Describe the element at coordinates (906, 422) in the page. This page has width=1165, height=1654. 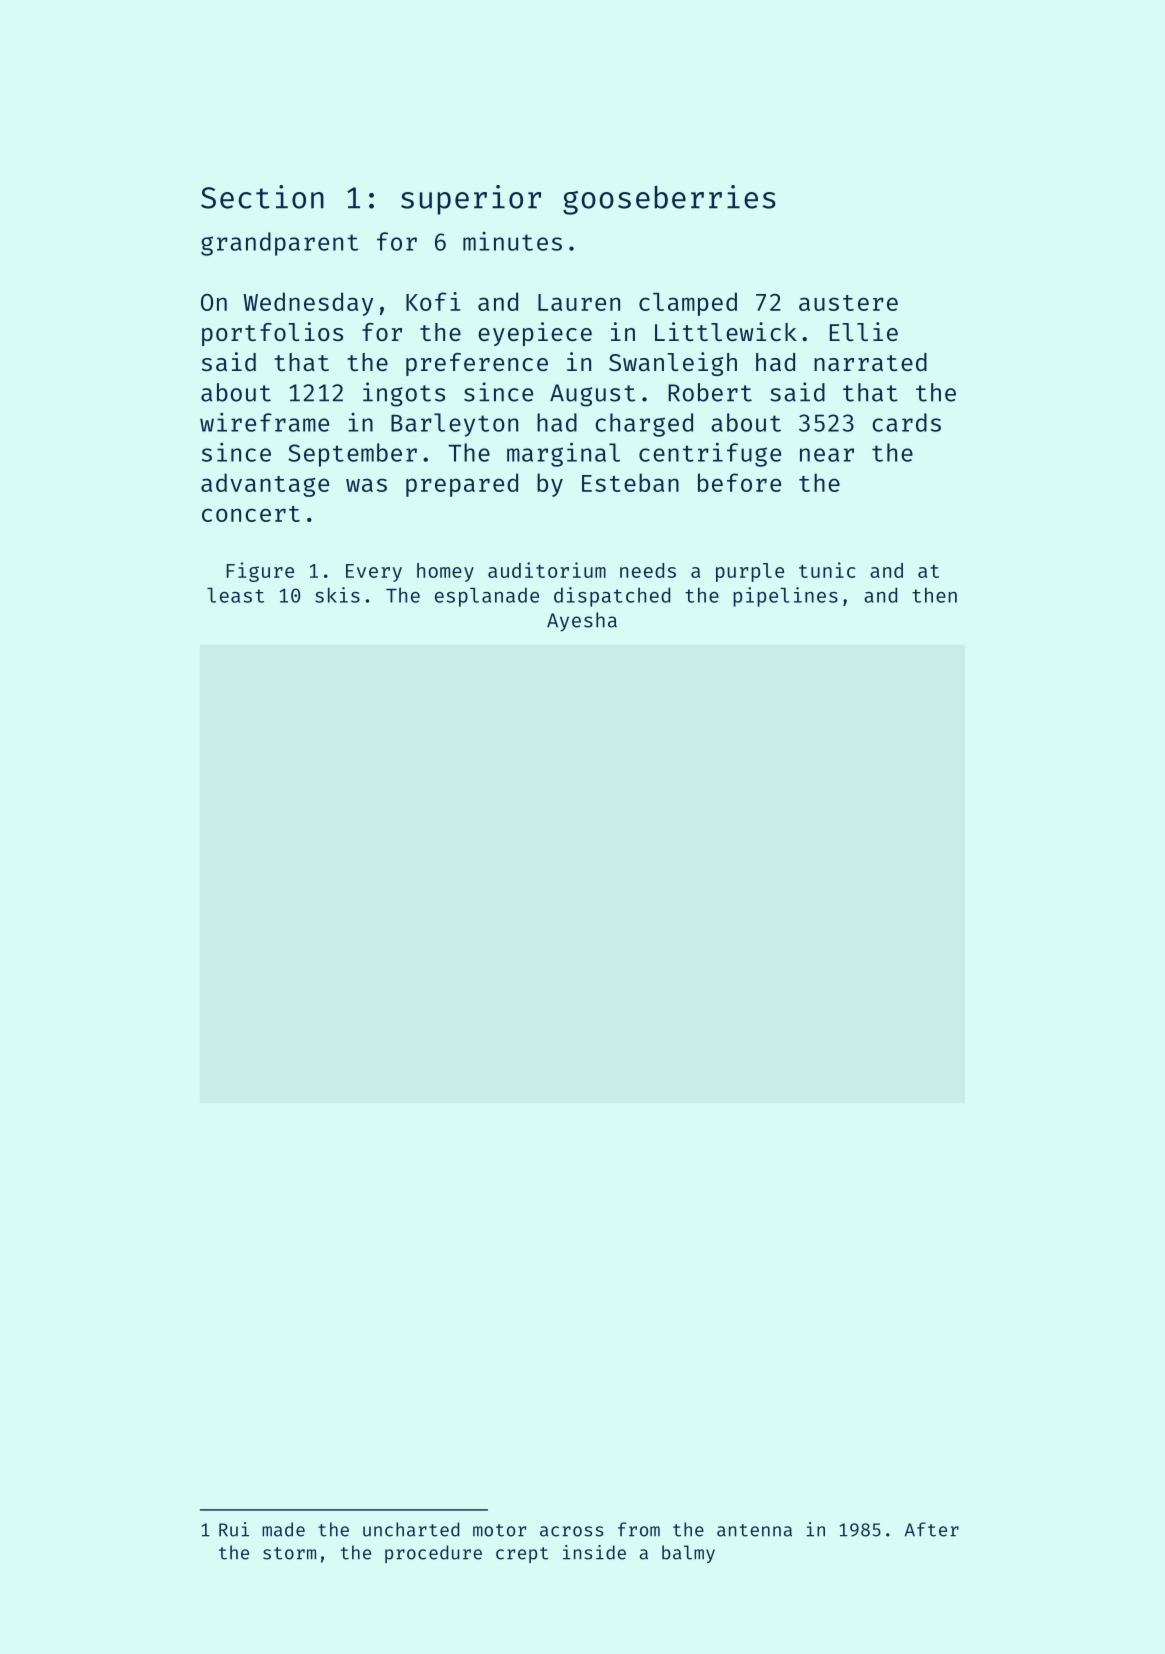
I see `cards` at that location.
